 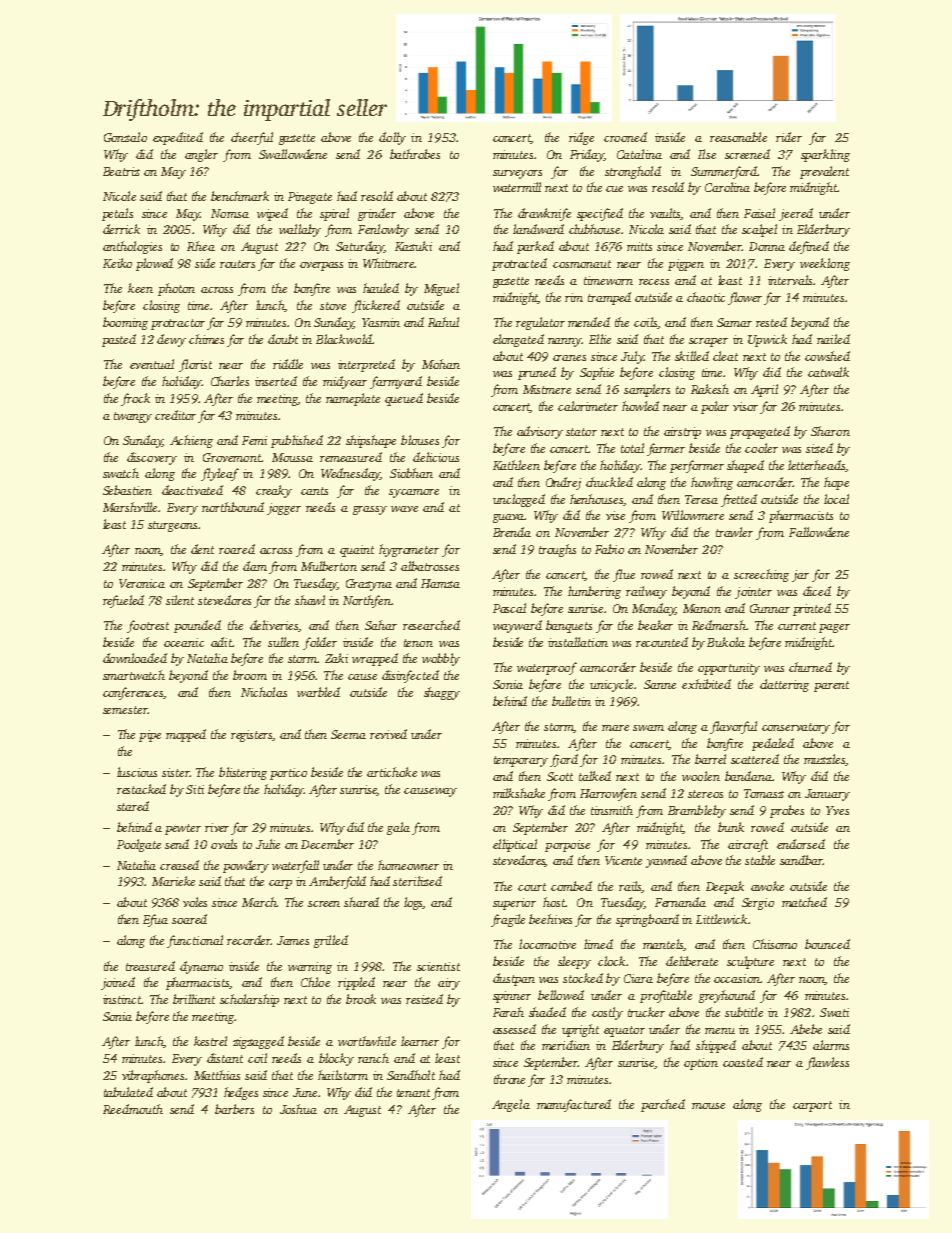 I want to click on Femi, so click(x=254, y=440).
